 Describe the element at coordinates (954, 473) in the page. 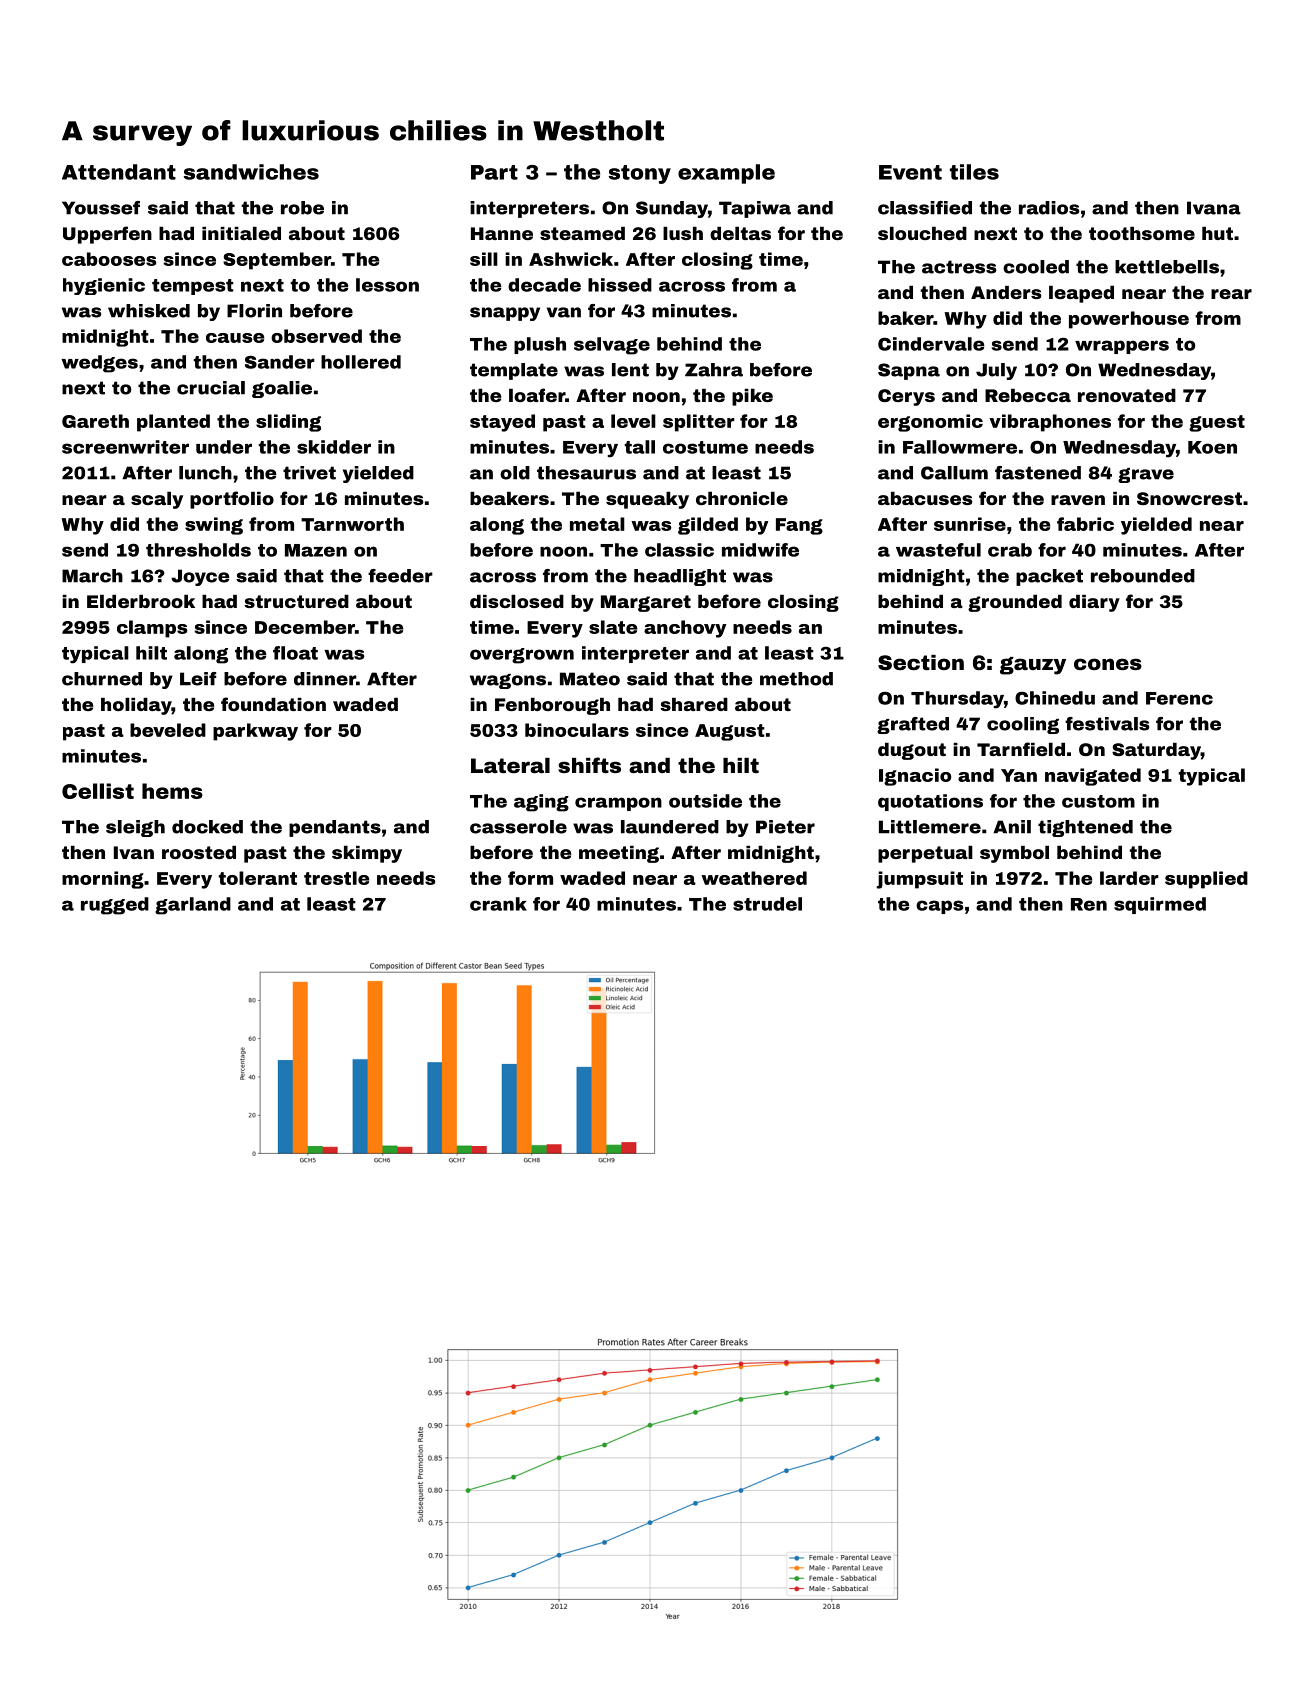

I see `Callum` at that location.
